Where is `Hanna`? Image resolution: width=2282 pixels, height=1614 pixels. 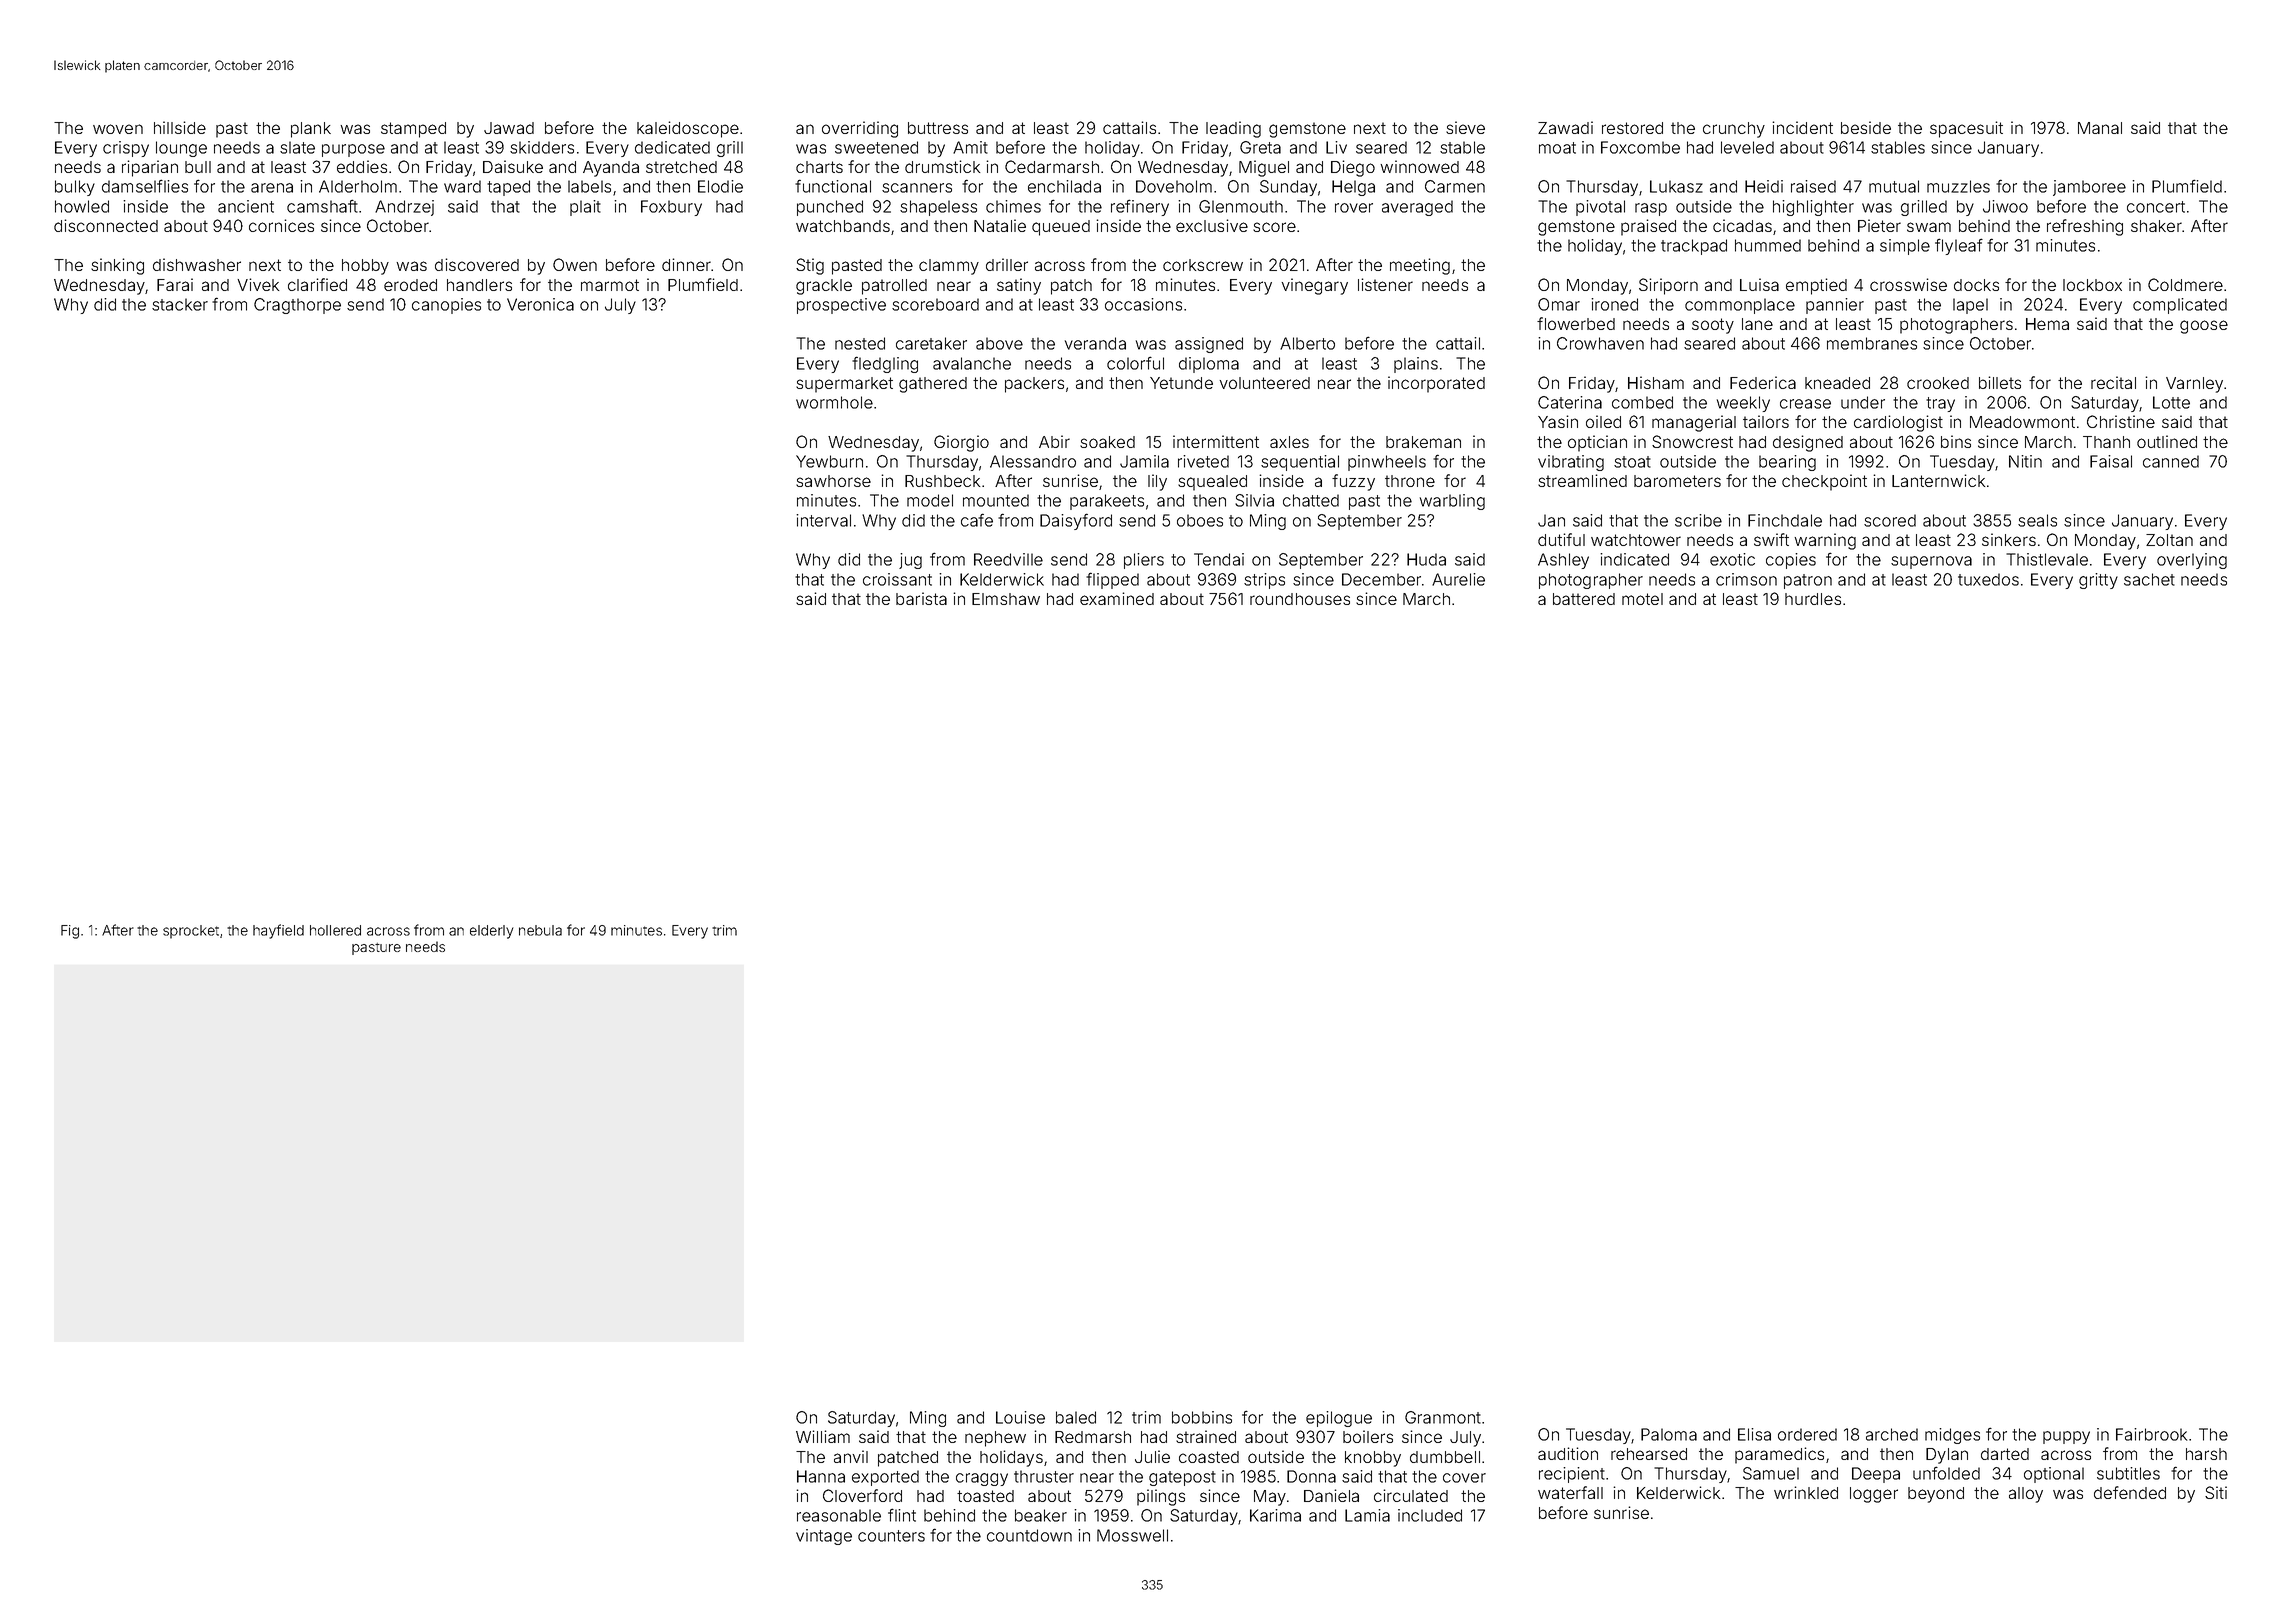 Hanna is located at coordinates (821, 1476).
